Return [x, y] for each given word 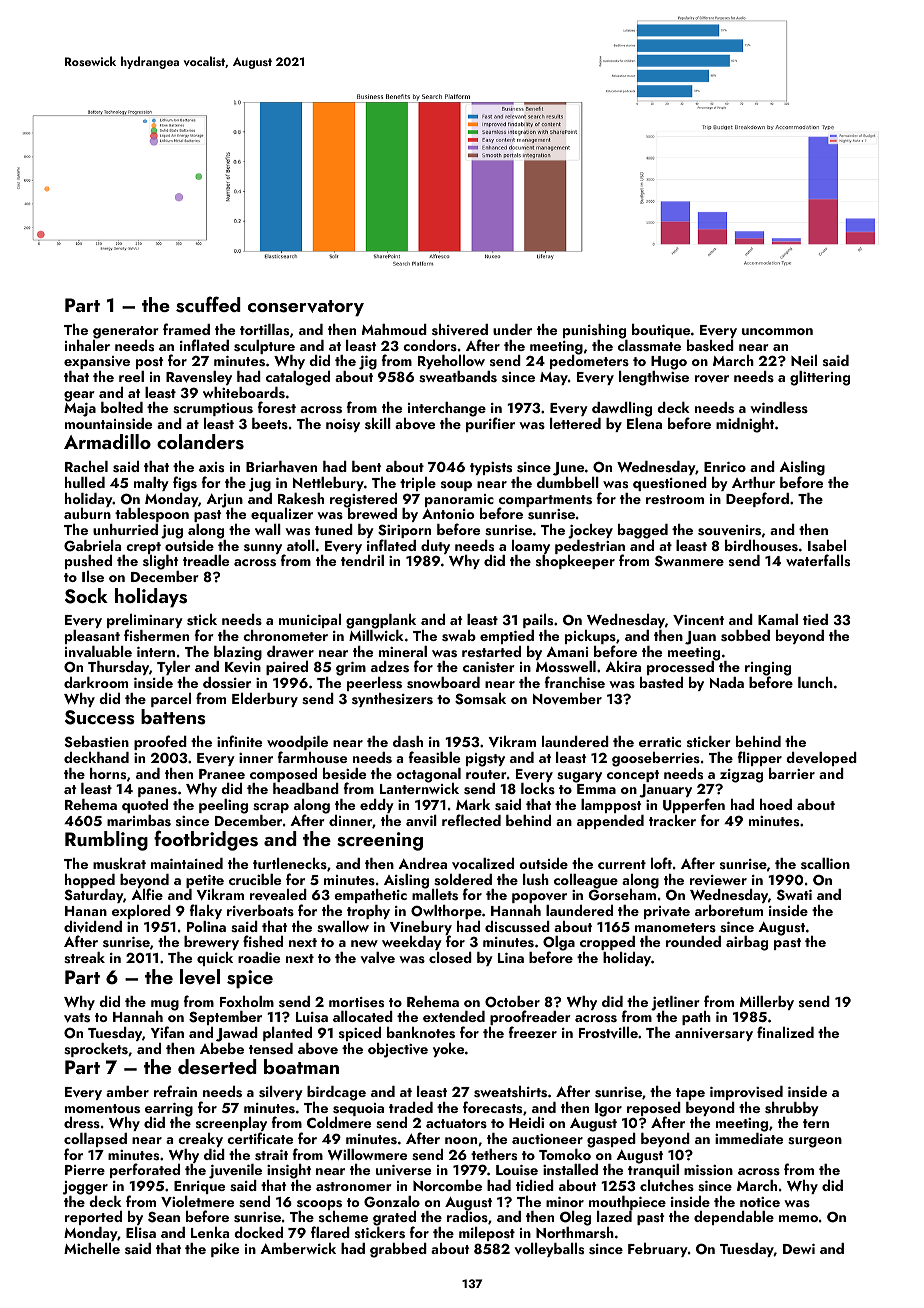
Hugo [669, 363]
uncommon [777, 331]
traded [411, 1107]
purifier [490, 425]
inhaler [87, 345]
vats [77, 1018]
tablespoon [152, 515]
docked [258, 1232]
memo [798, 1218]
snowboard [443, 683]
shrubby [792, 1109]
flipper [759, 758]
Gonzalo [392, 1202]
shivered [460, 329]
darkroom [96, 682]
